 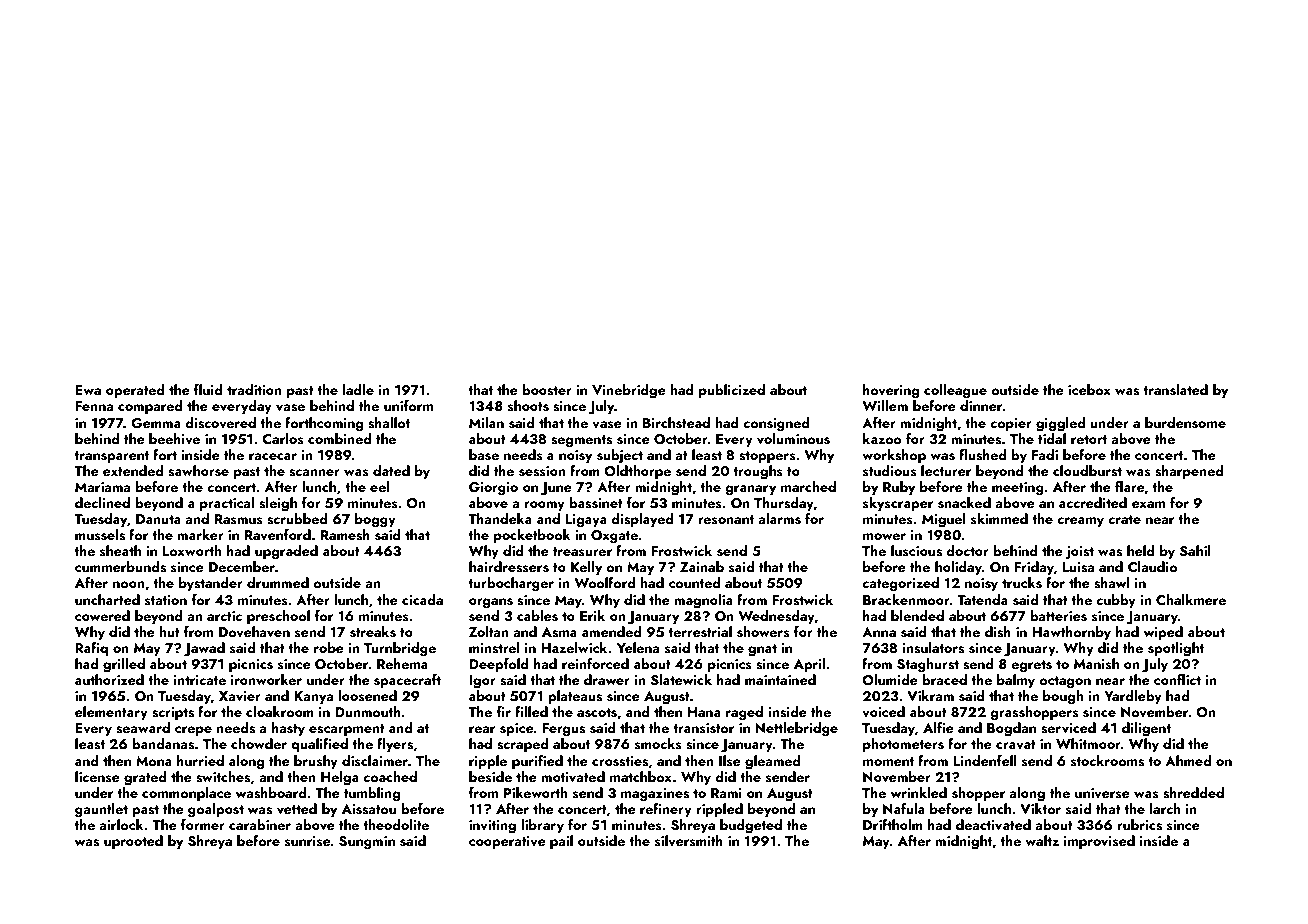 I want to click on authorized, so click(x=109, y=679).
